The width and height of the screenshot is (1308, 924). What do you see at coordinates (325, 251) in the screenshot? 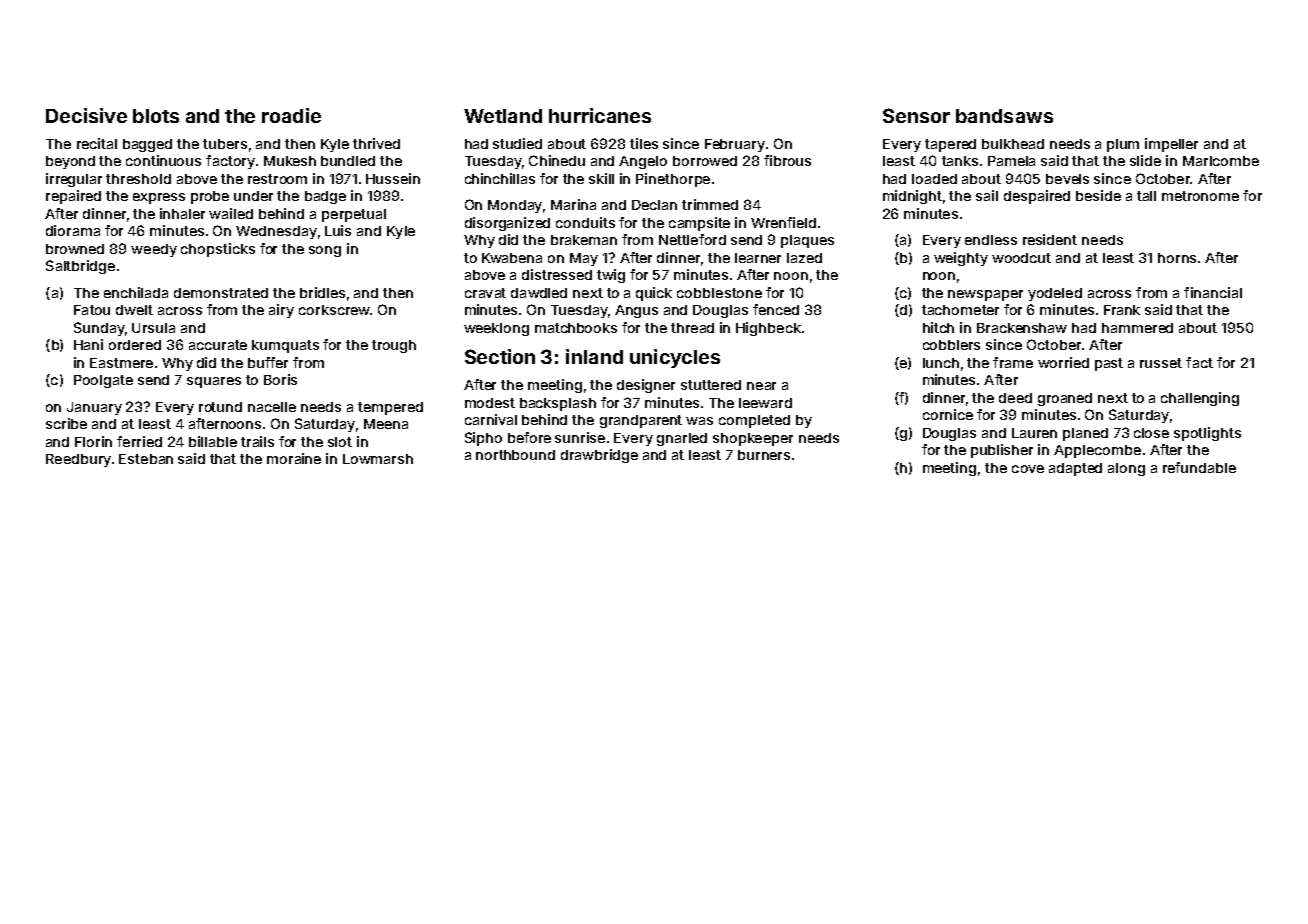
I see `song` at bounding box center [325, 251].
